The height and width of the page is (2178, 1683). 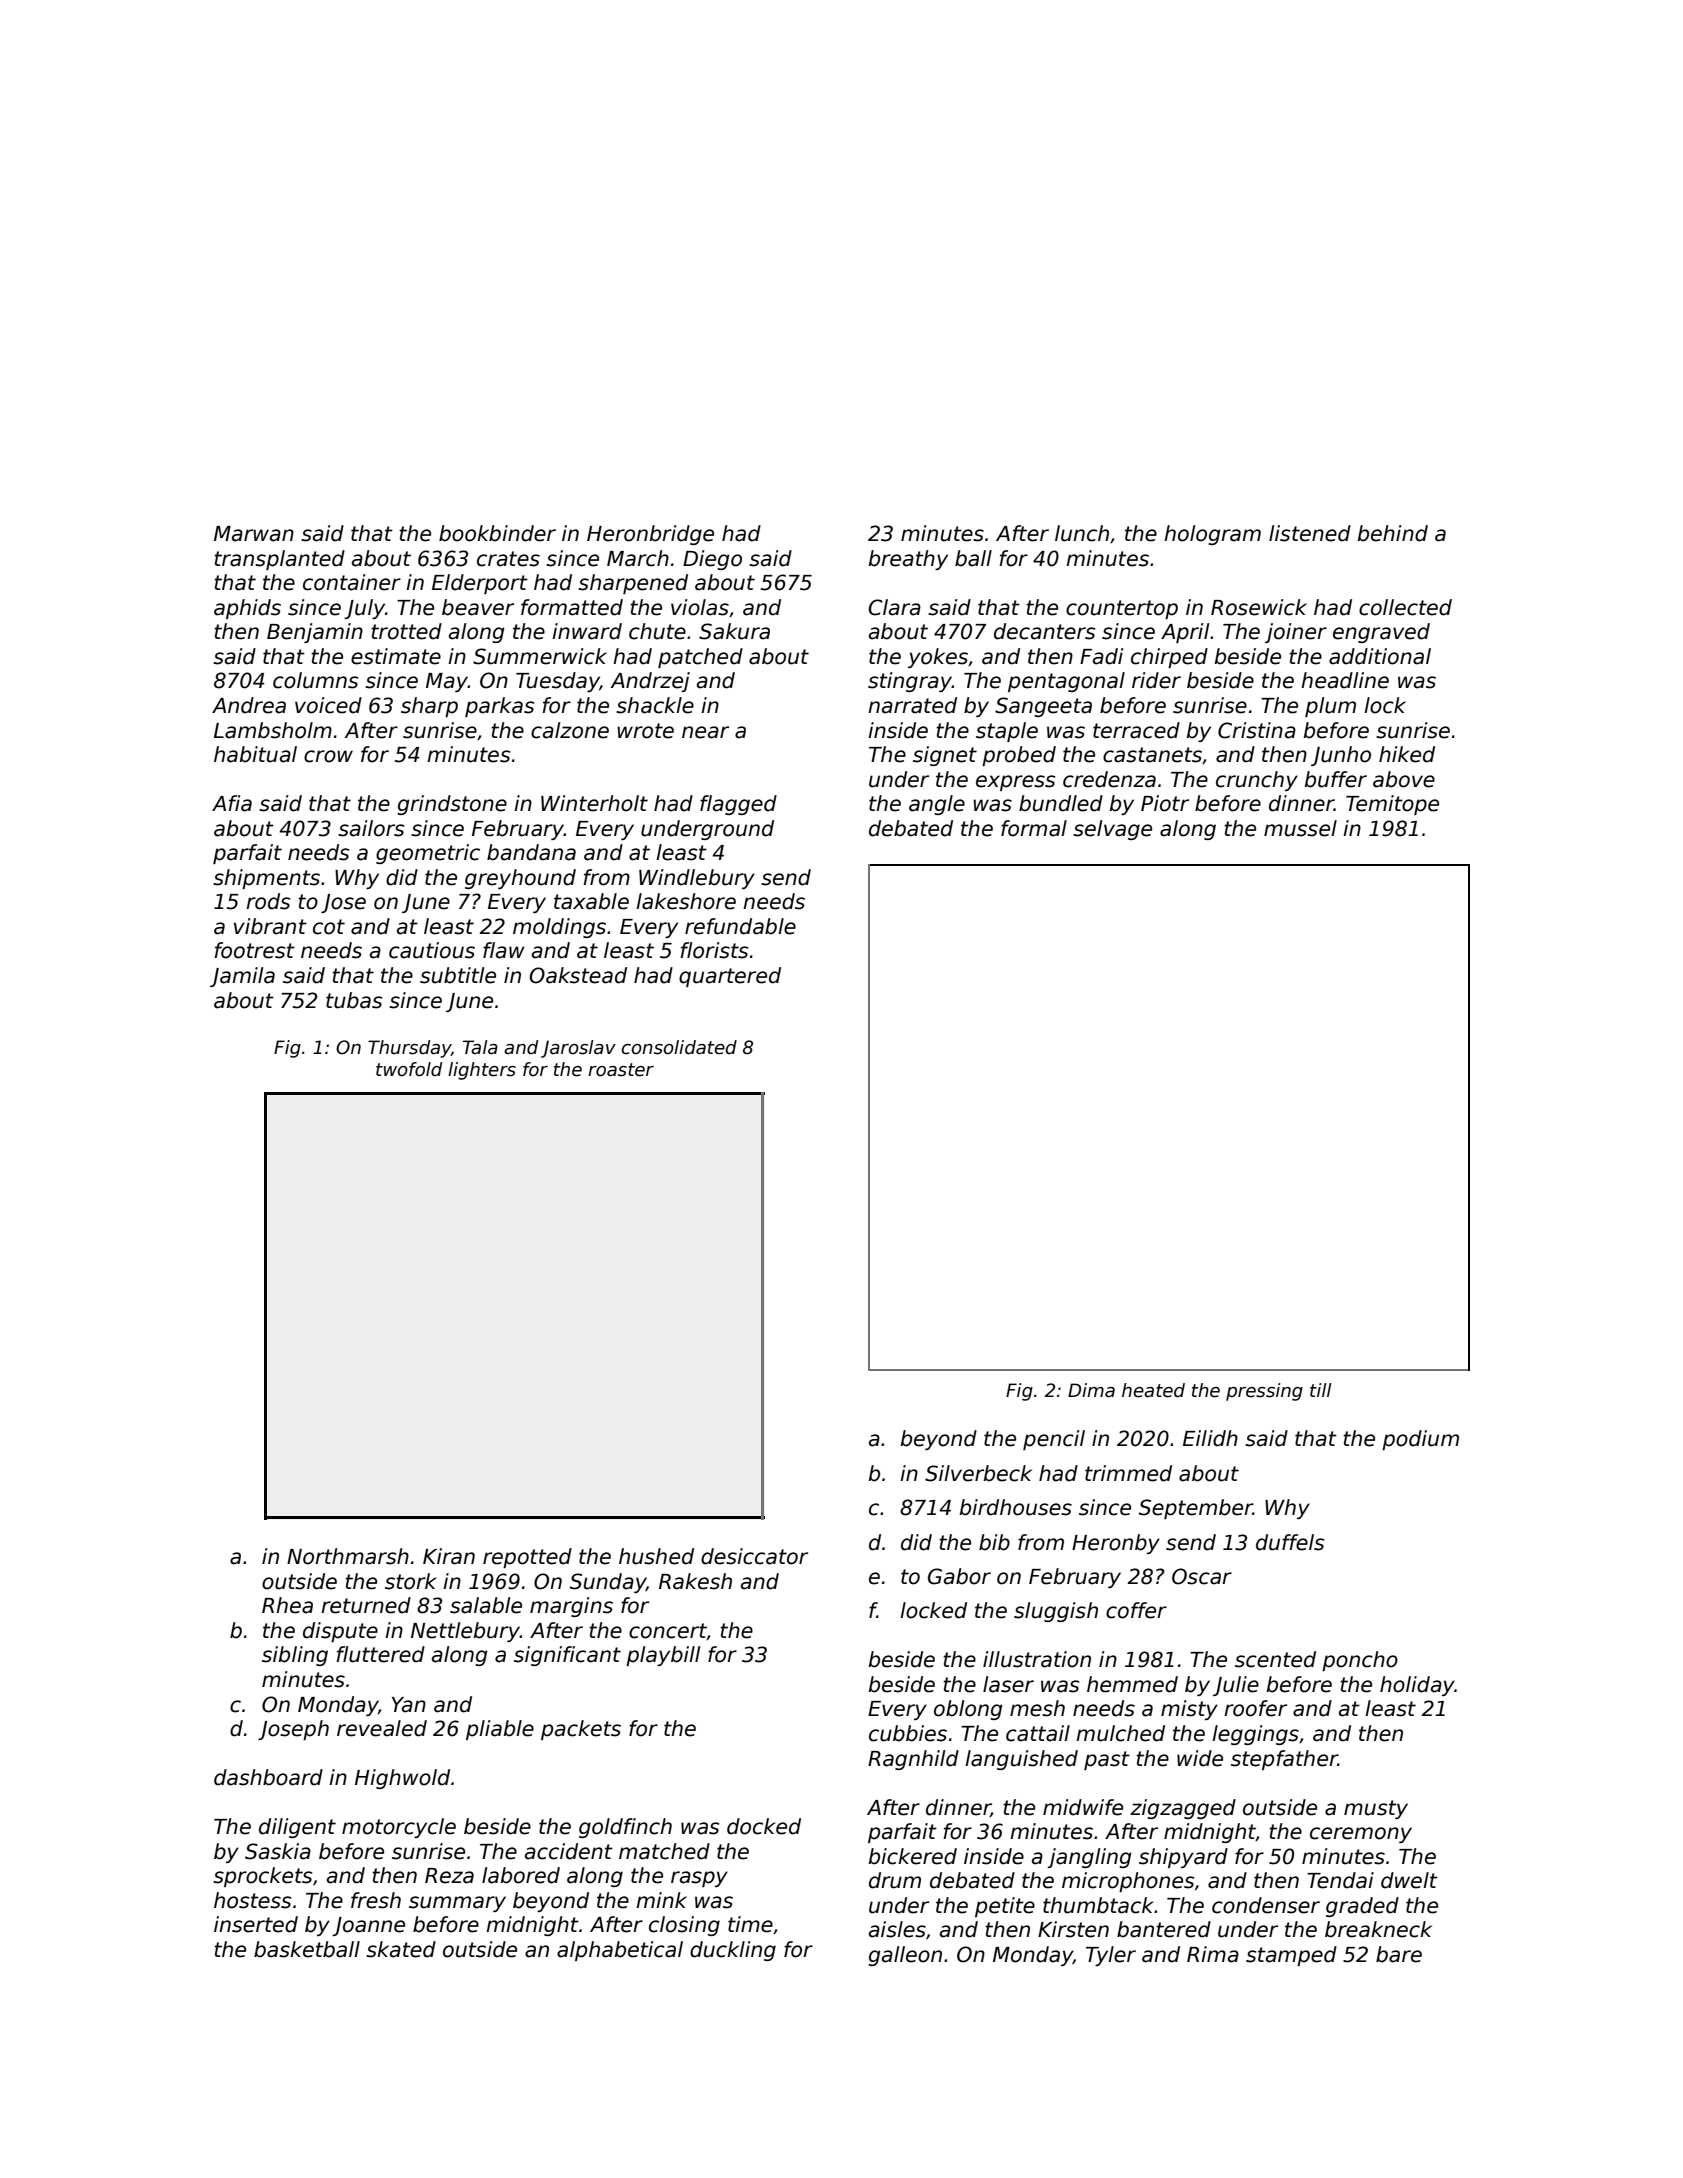 What do you see at coordinates (457, 1904) in the page?
I see `summary` at bounding box center [457, 1904].
